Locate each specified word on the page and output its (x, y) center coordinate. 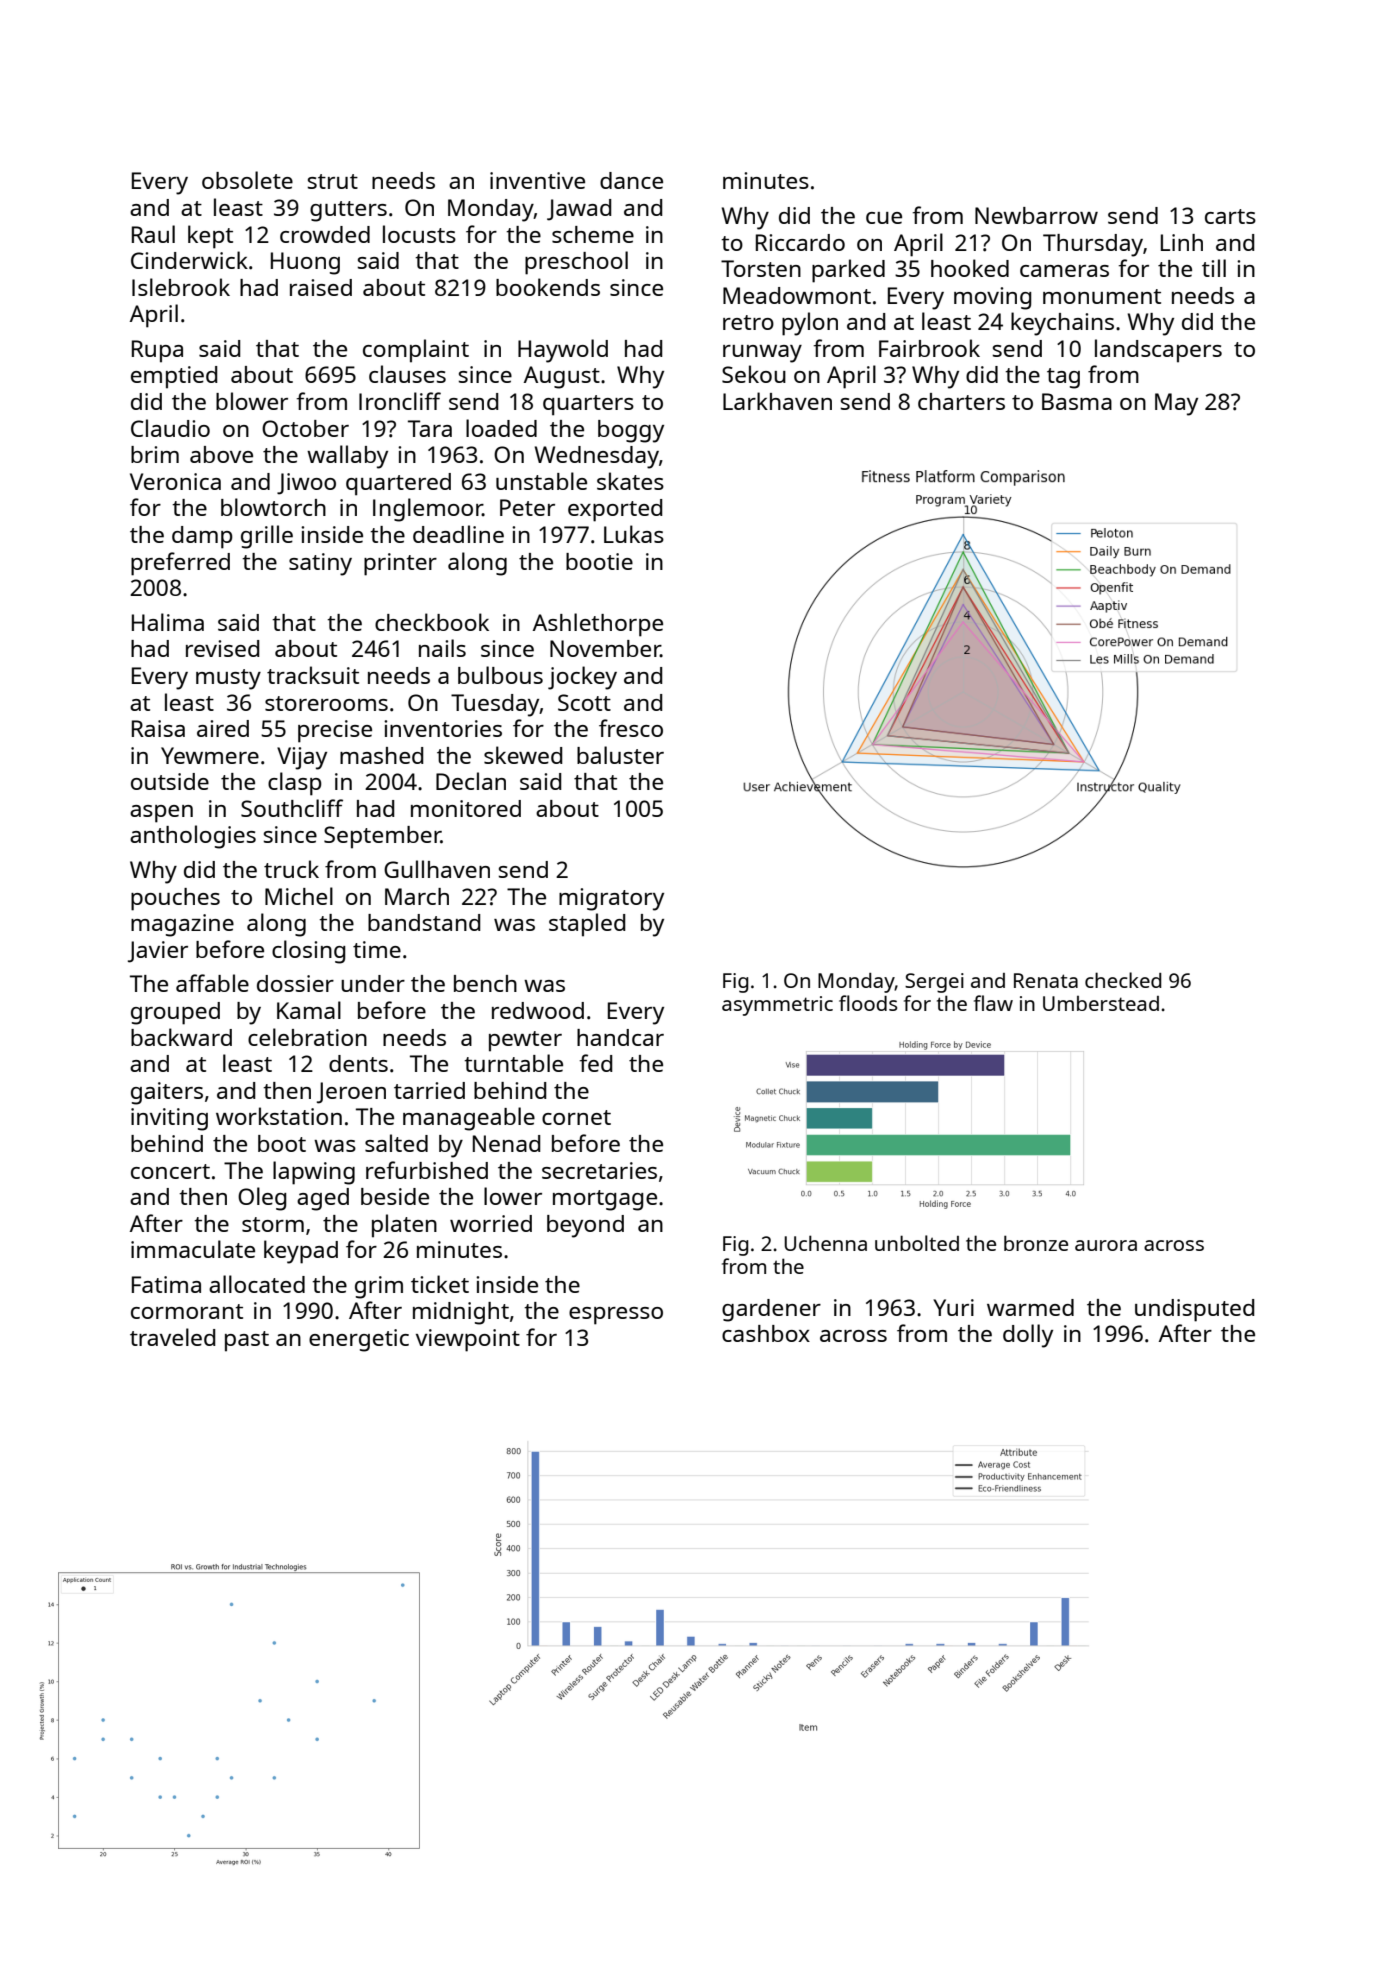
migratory (611, 899)
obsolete (247, 180)
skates (630, 481)
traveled (172, 1337)
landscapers (1158, 351)
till (1214, 268)
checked (1123, 980)
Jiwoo (306, 484)
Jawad (579, 210)
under (373, 983)
